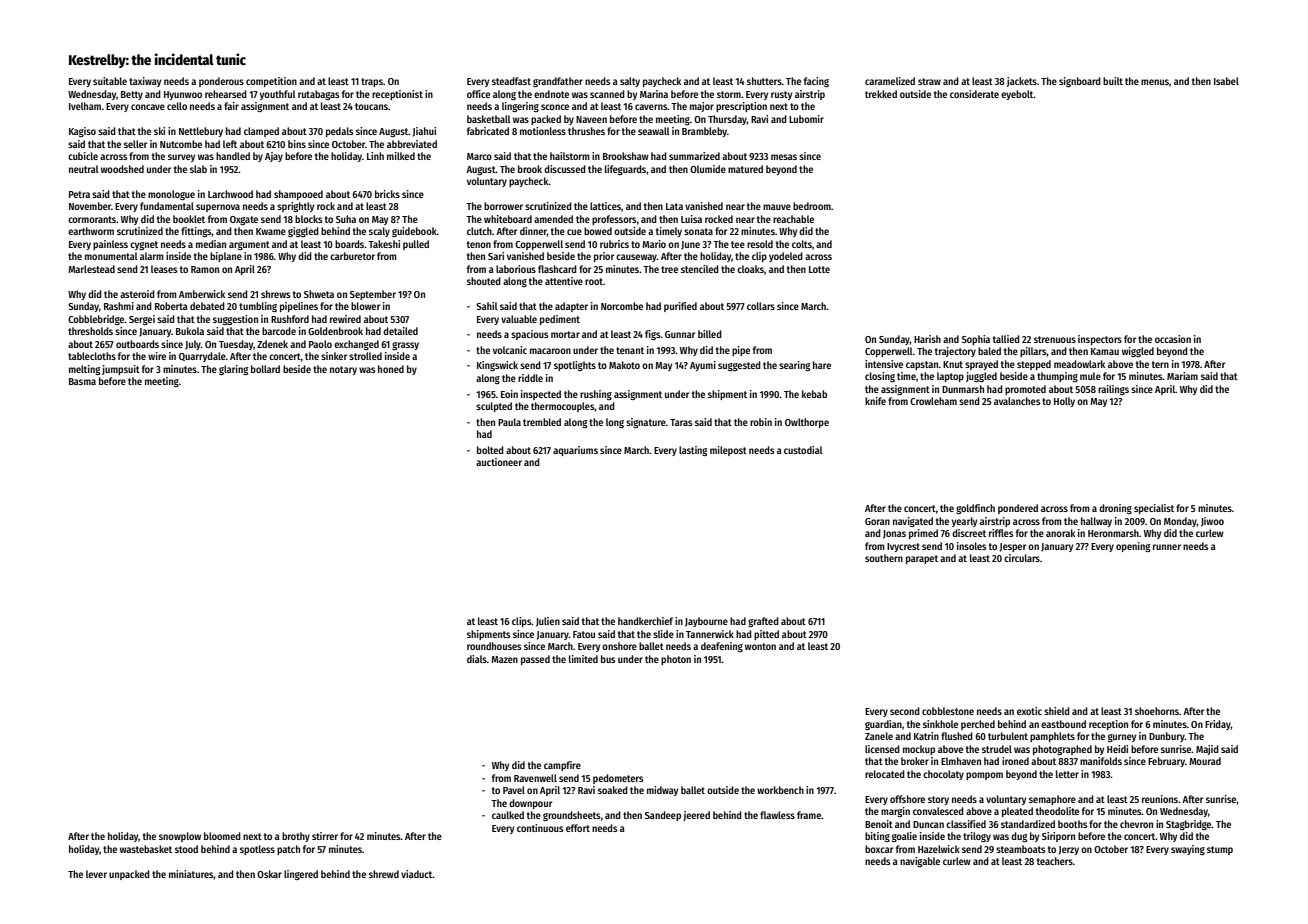 The image size is (1308, 924). I want to click on Tannerwick, so click(710, 634).
